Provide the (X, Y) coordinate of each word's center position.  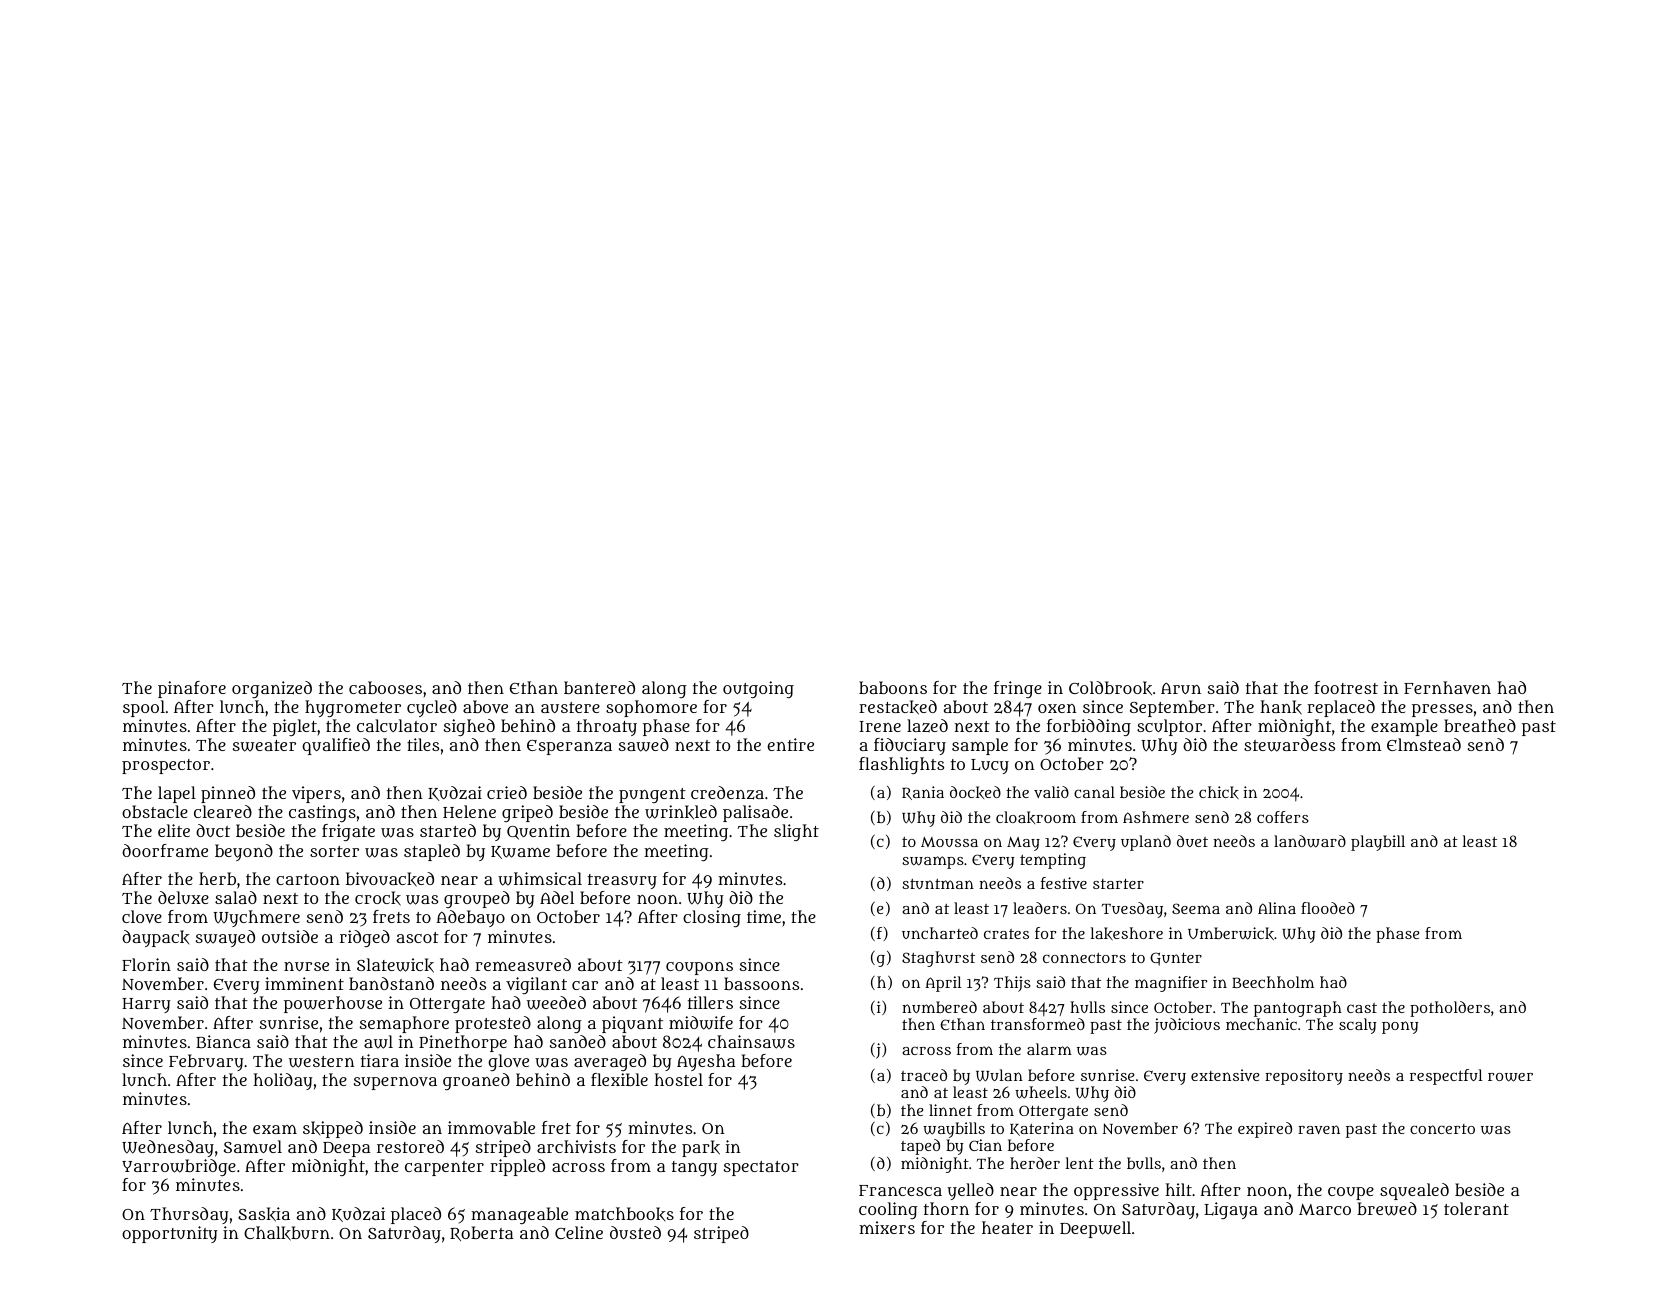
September (1172, 708)
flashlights (901, 765)
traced (924, 1075)
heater (1007, 1227)
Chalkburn (287, 1233)
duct (213, 830)
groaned (476, 1081)
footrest (1346, 687)
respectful (1446, 1077)
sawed (644, 745)
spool (144, 708)
